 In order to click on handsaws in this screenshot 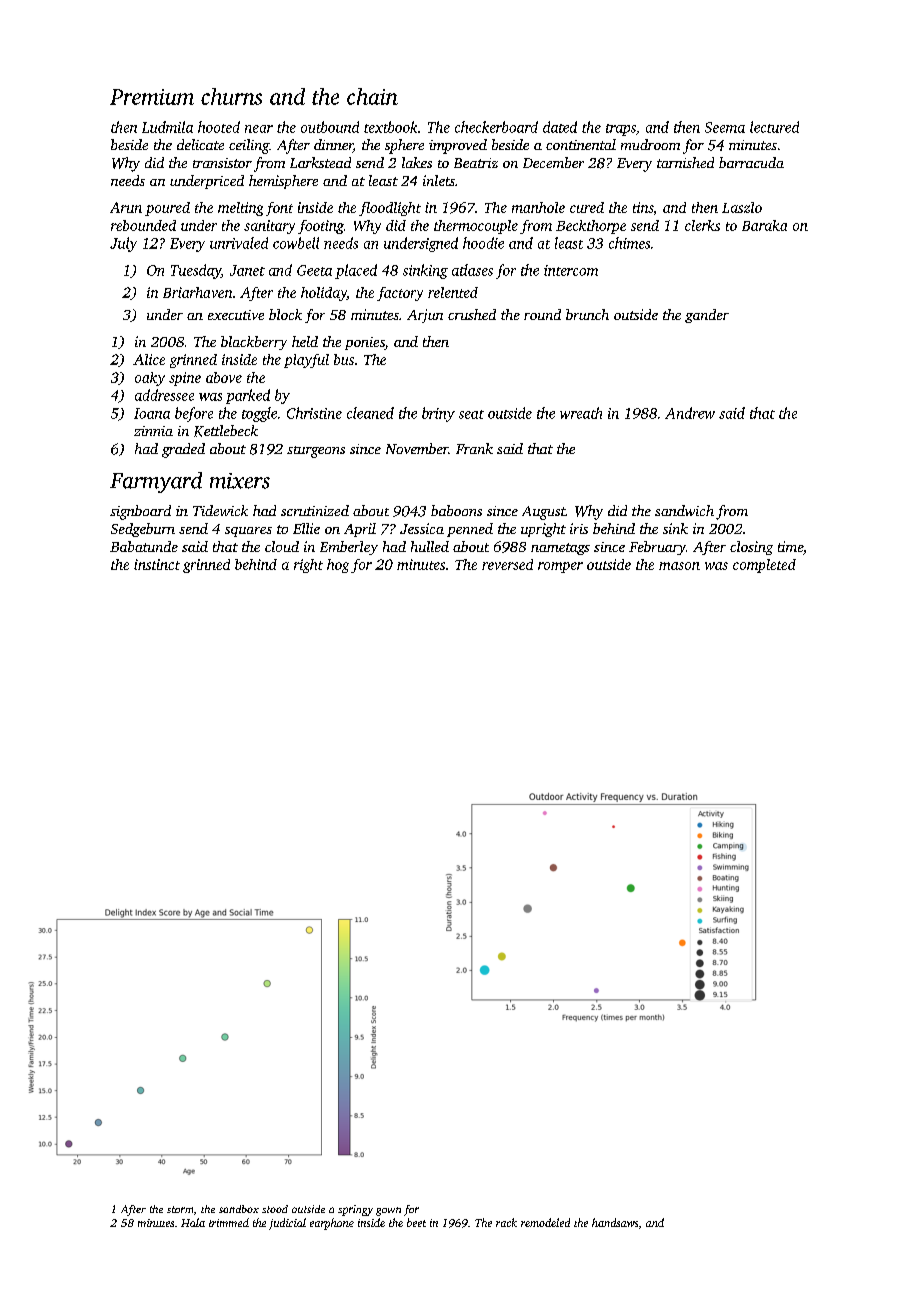, I will do `click(615, 1222)`.
